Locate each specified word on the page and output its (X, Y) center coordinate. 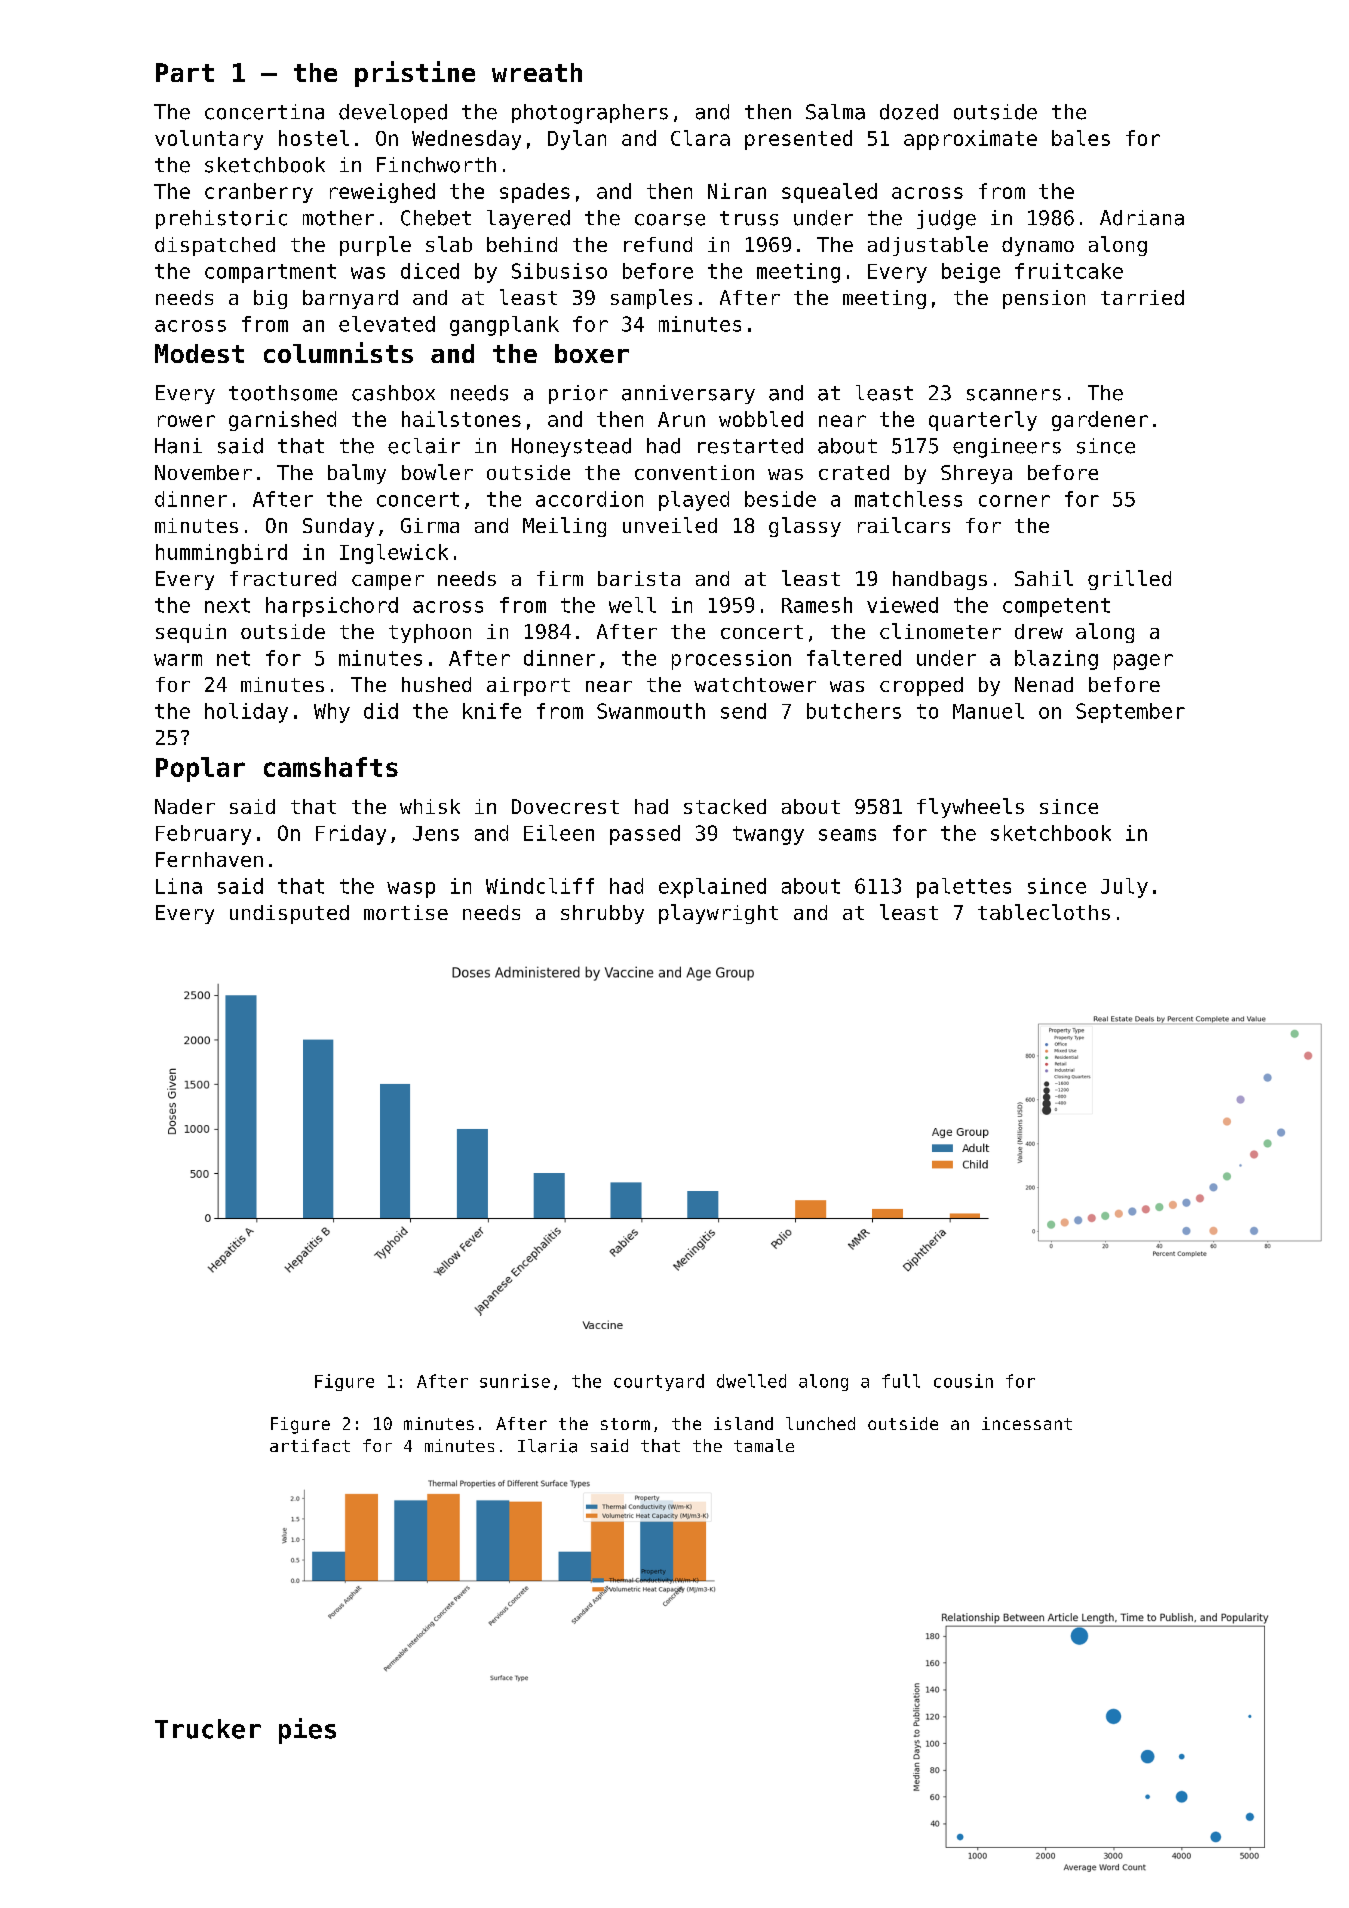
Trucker (208, 1729)
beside (780, 499)
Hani (178, 446)
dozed (909, 112)
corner (1014, 501)
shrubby (602, 914)
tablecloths (1044, 912)
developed (393, 113)
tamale (764, 1445)
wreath (537, 72)
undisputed (289, 914)
